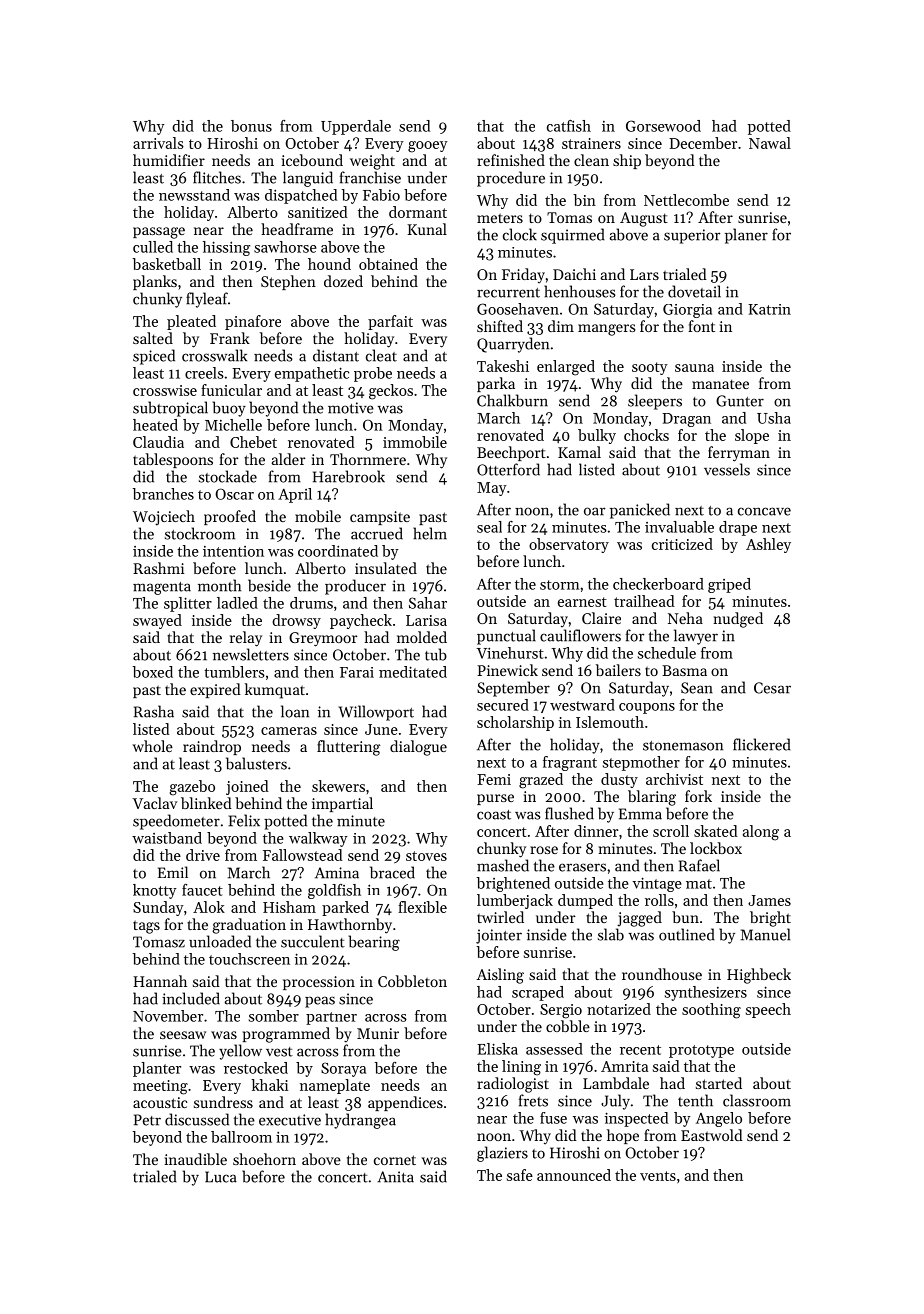  I want to click on whole, so click(153, 746).
